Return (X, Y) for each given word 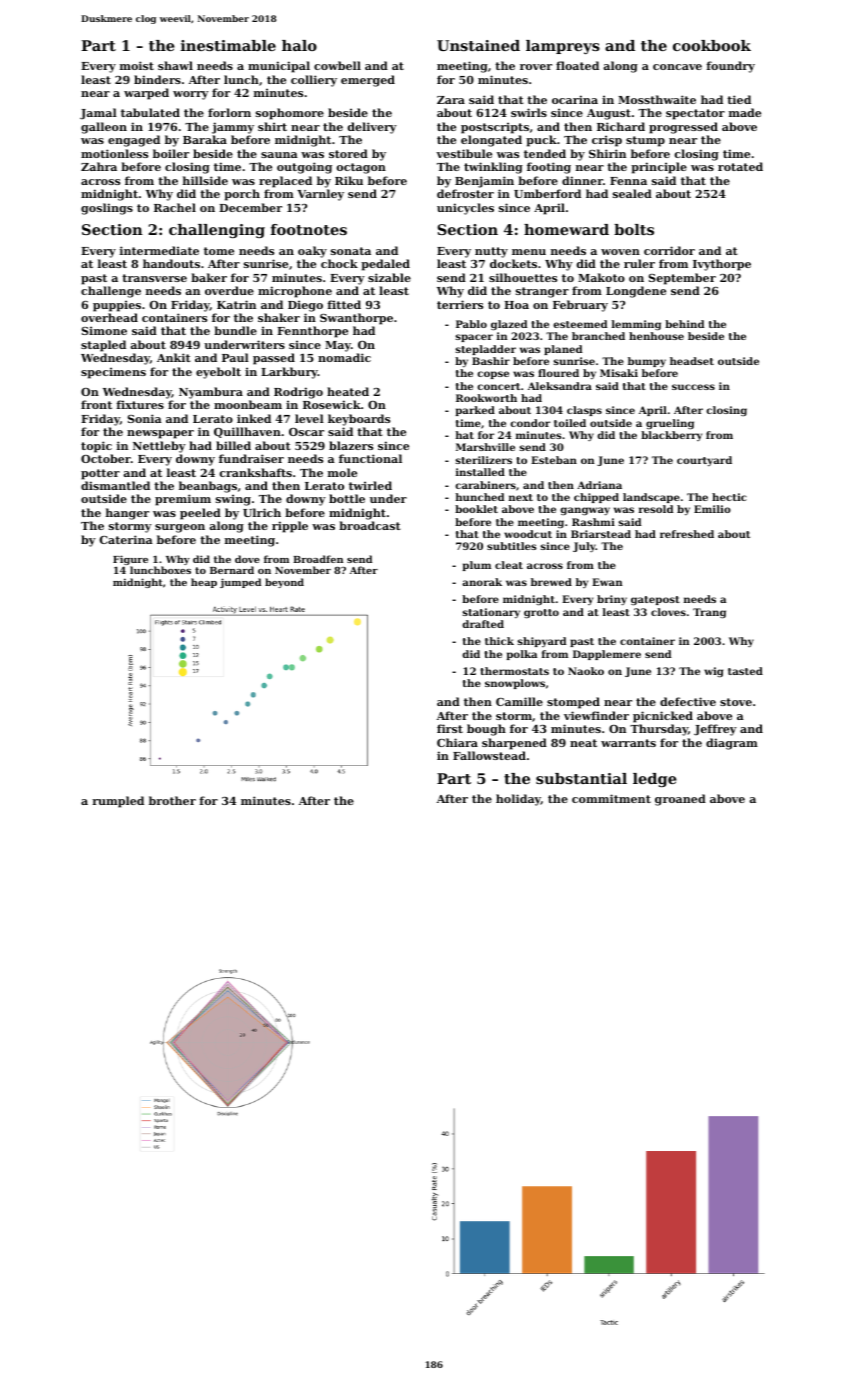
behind (684, 324)
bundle (235, 330)
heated (348, 391)
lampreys (563, 47)
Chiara (457, 742)
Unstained (478, 45)
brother (172, 800)
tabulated (150, 112)
